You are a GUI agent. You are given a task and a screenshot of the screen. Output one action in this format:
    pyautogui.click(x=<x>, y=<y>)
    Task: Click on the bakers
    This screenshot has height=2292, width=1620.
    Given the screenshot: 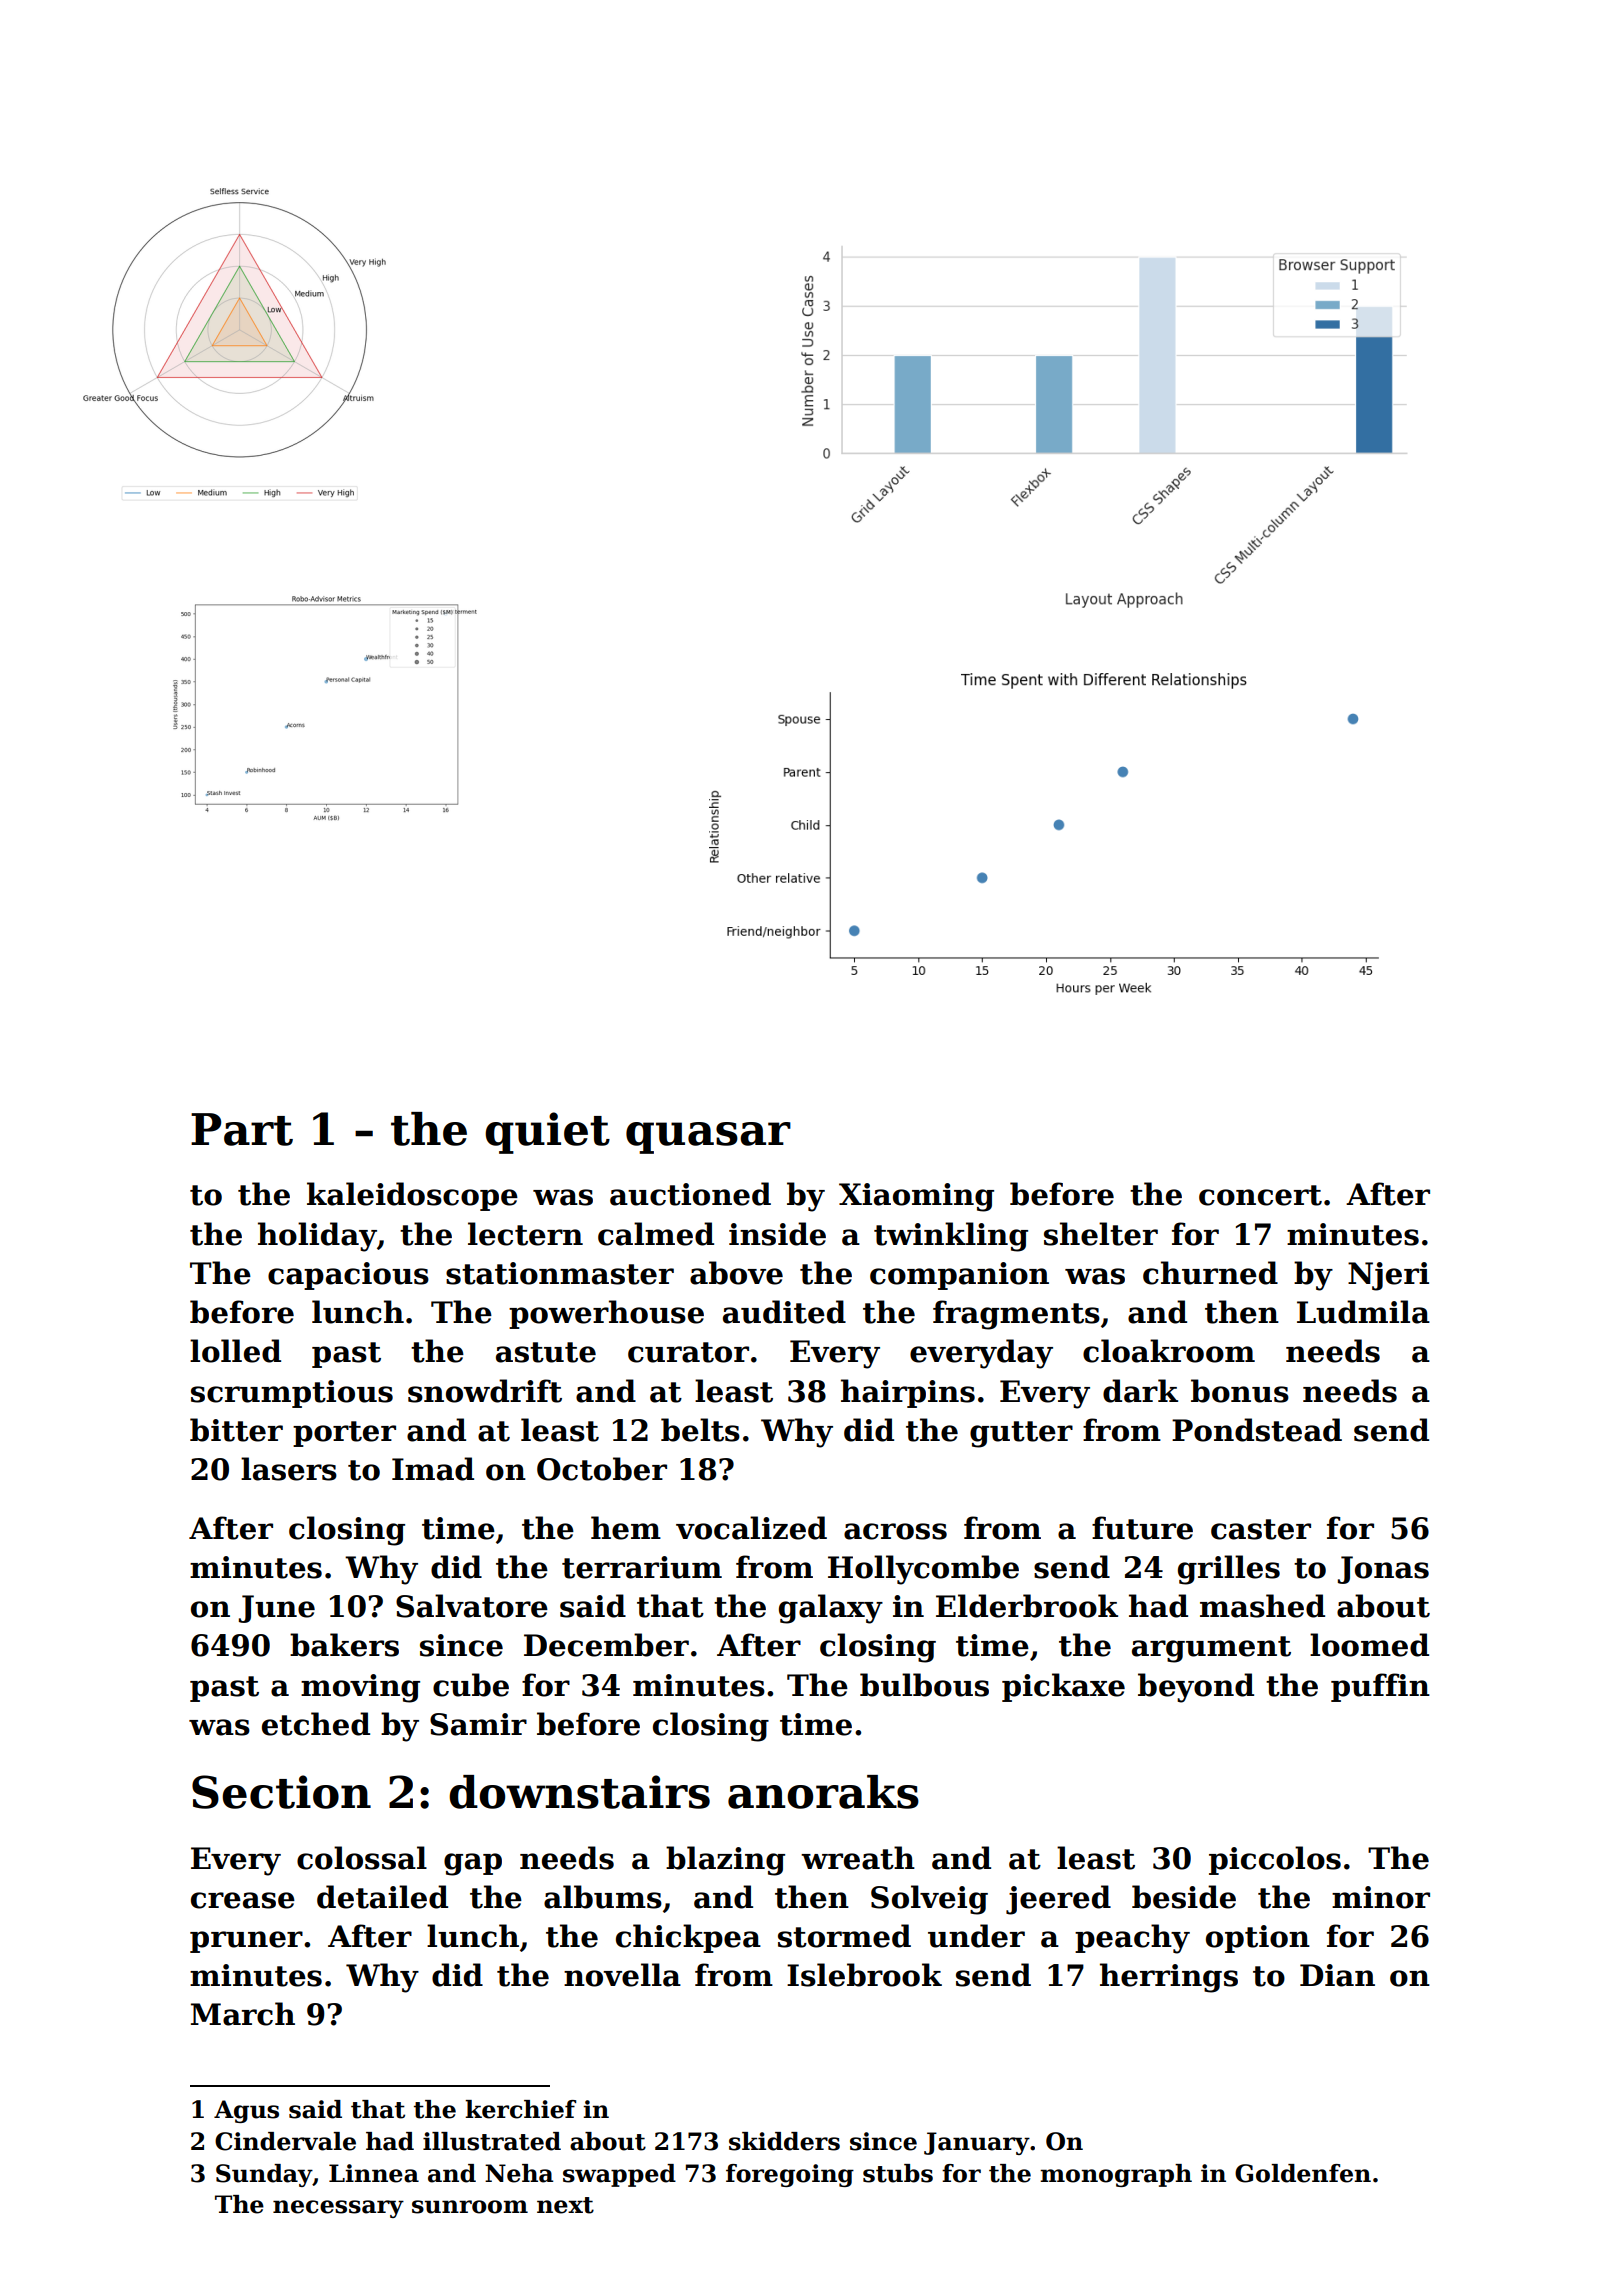 What is the action you would take?
    pyautogui.click(x=344, y=1645)
